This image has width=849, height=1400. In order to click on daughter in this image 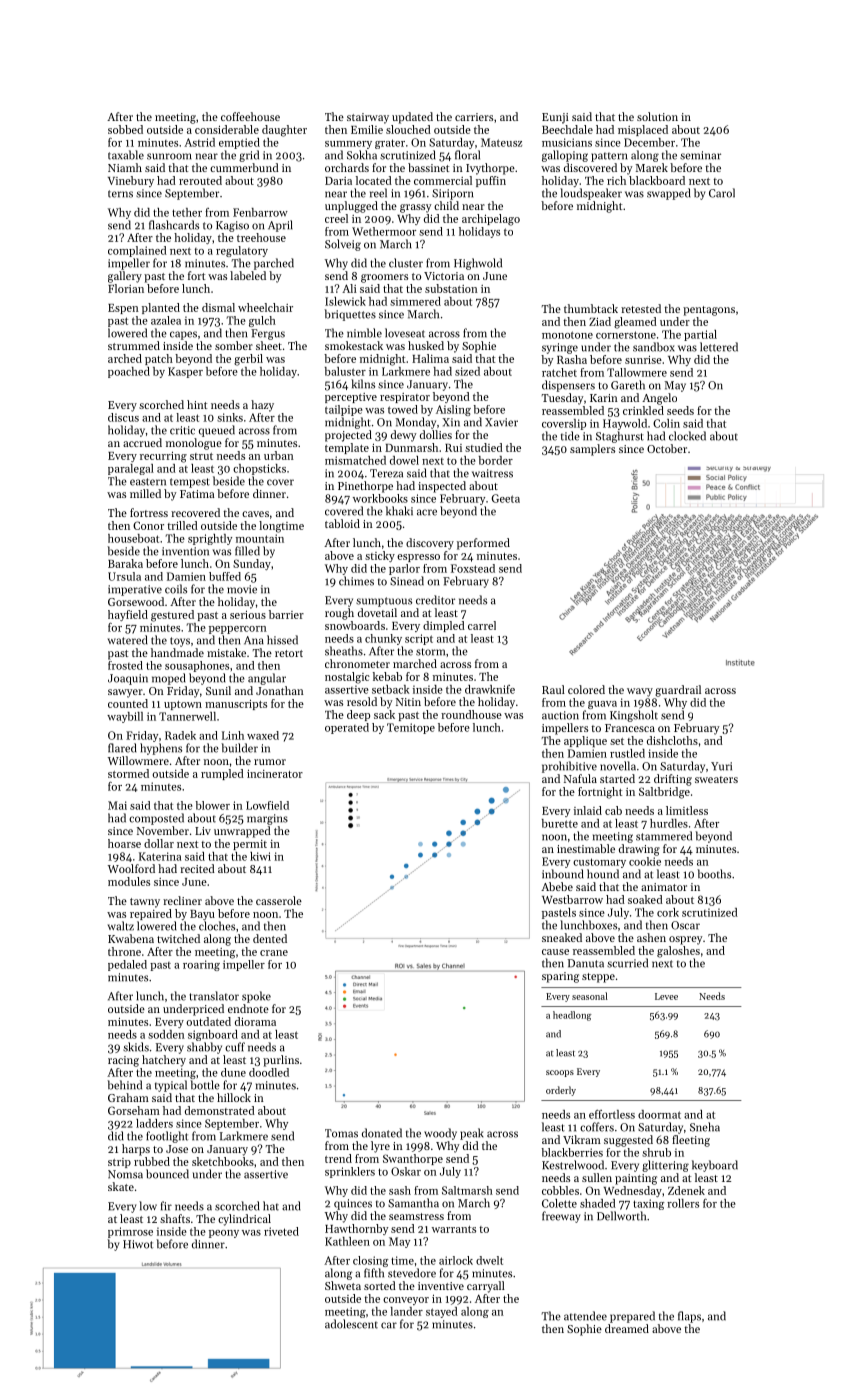, I will do `click(284, 131)`.
